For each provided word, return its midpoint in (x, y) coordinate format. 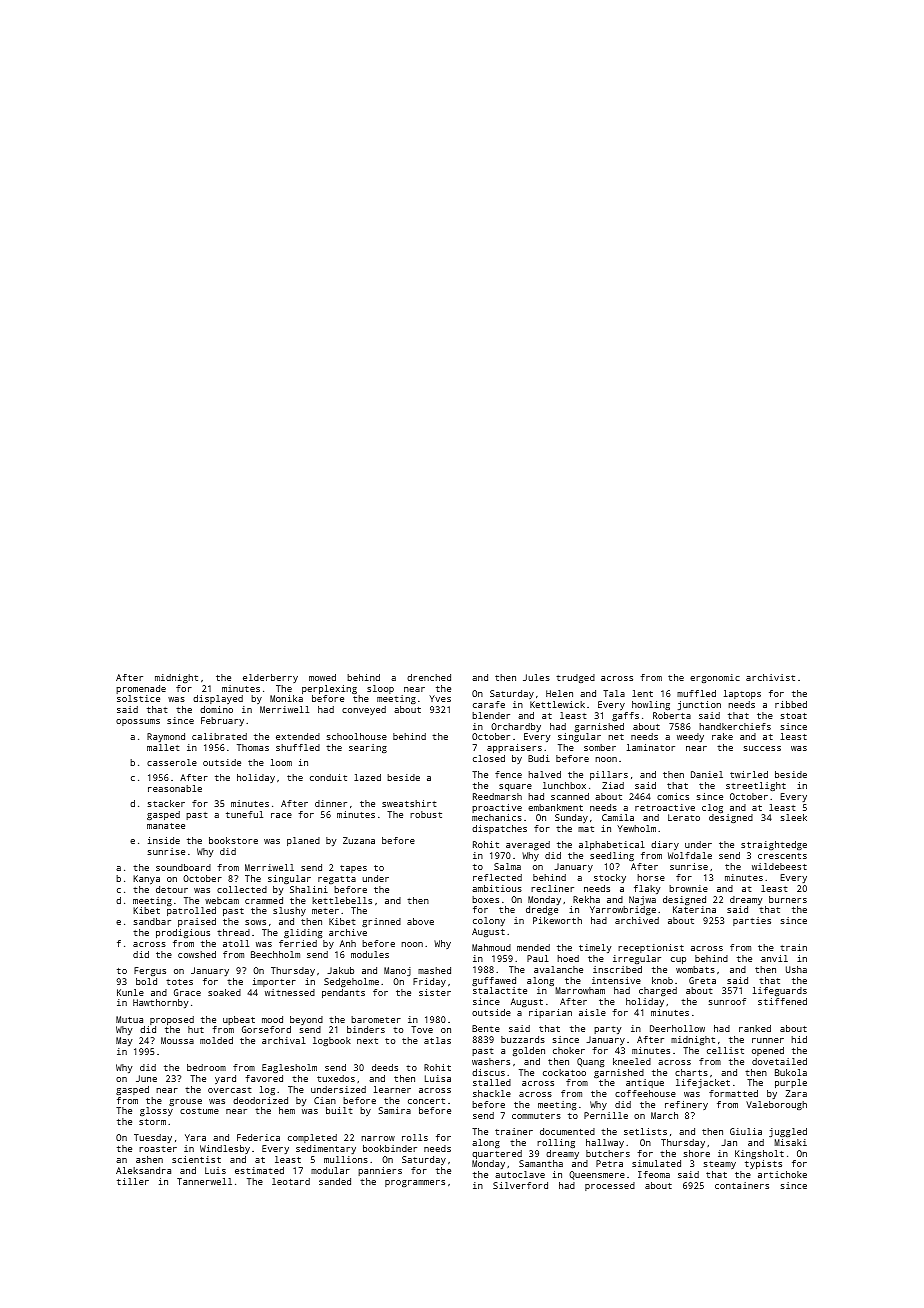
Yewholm (636, 828)
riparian (550, 1013)
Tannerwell (204, 1181)
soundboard (183, 867)
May (124, 1041)
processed (610, 1186)
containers (742, 1185)
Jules (536, 677)
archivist (770, 677)
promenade (141, 689)
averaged (528, 845)
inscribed (617, 969)
